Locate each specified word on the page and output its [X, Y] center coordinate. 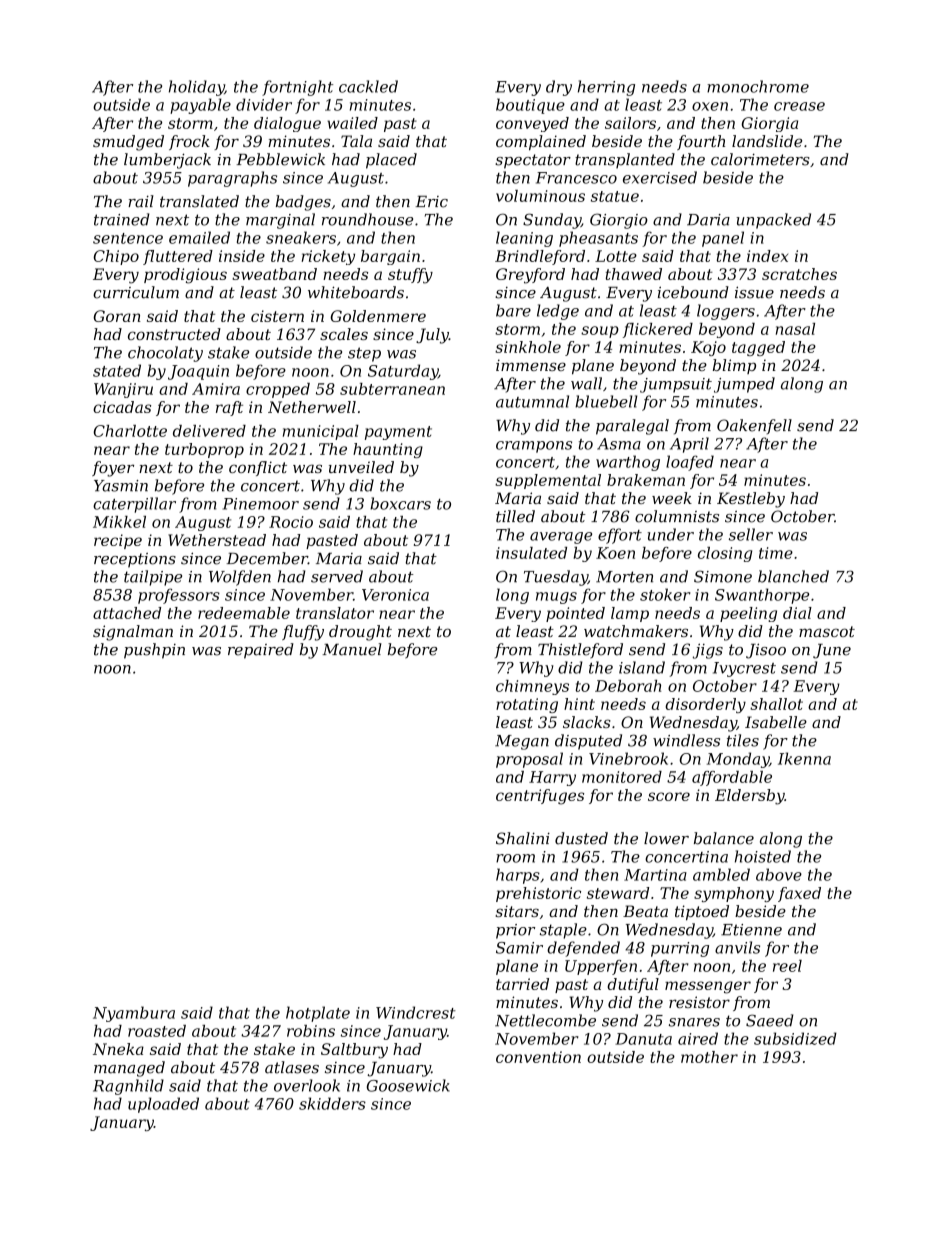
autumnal [532, 401]
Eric [431, 202]
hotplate [318, 1014]
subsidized [795, 1038]
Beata [645, 911]
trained [122, 219]
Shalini [523, 838]
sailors [630, 123]
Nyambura [134, 1014]
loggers [726, 312]
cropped [278, 390]
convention [538, 1057]
